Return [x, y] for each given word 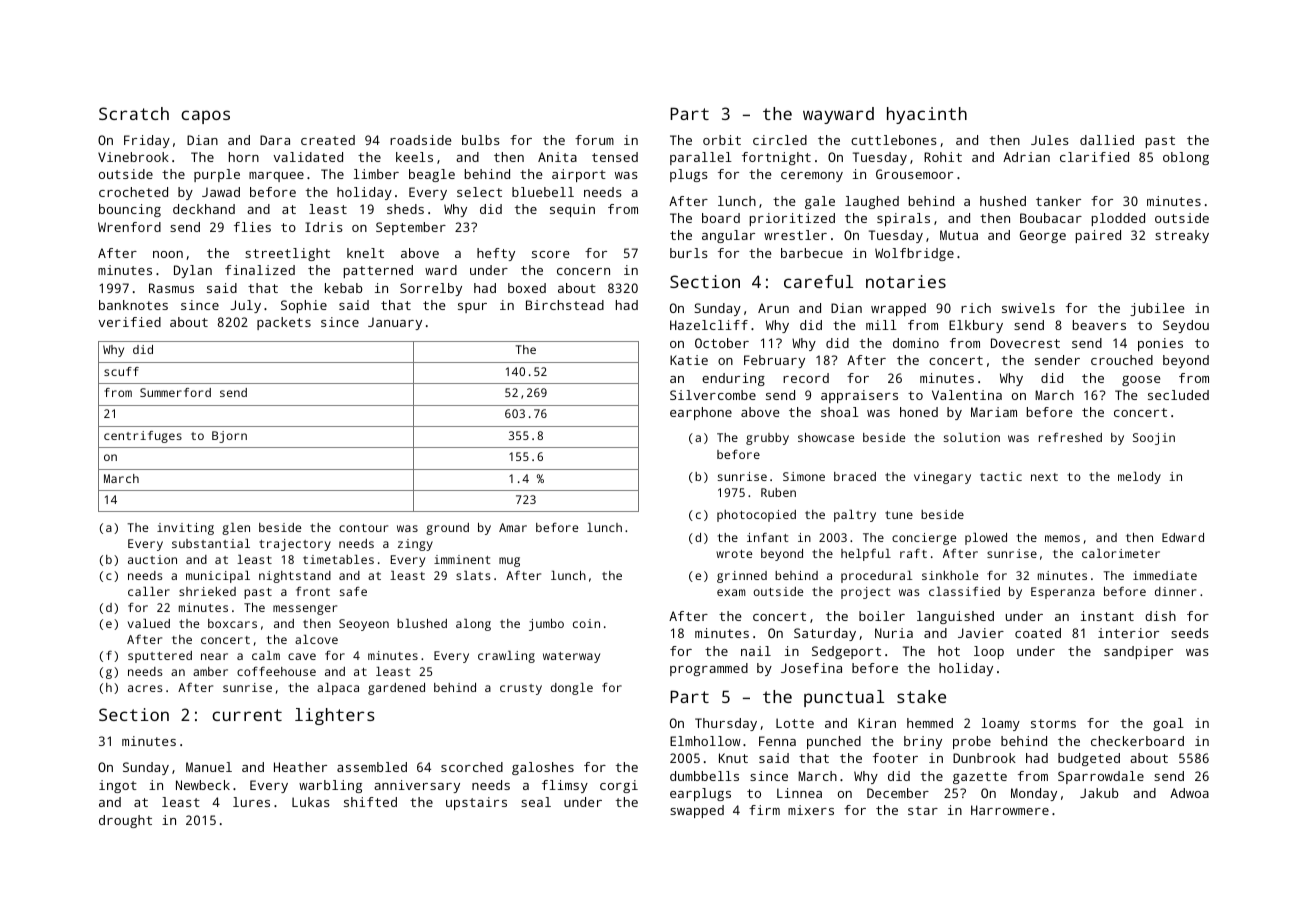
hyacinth [927, 115]
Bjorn [229, 437]
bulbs [481, 140]
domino [916, 343]
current [247, 715]
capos [205, 117]
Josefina [811, 668]
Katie [689, 360]
